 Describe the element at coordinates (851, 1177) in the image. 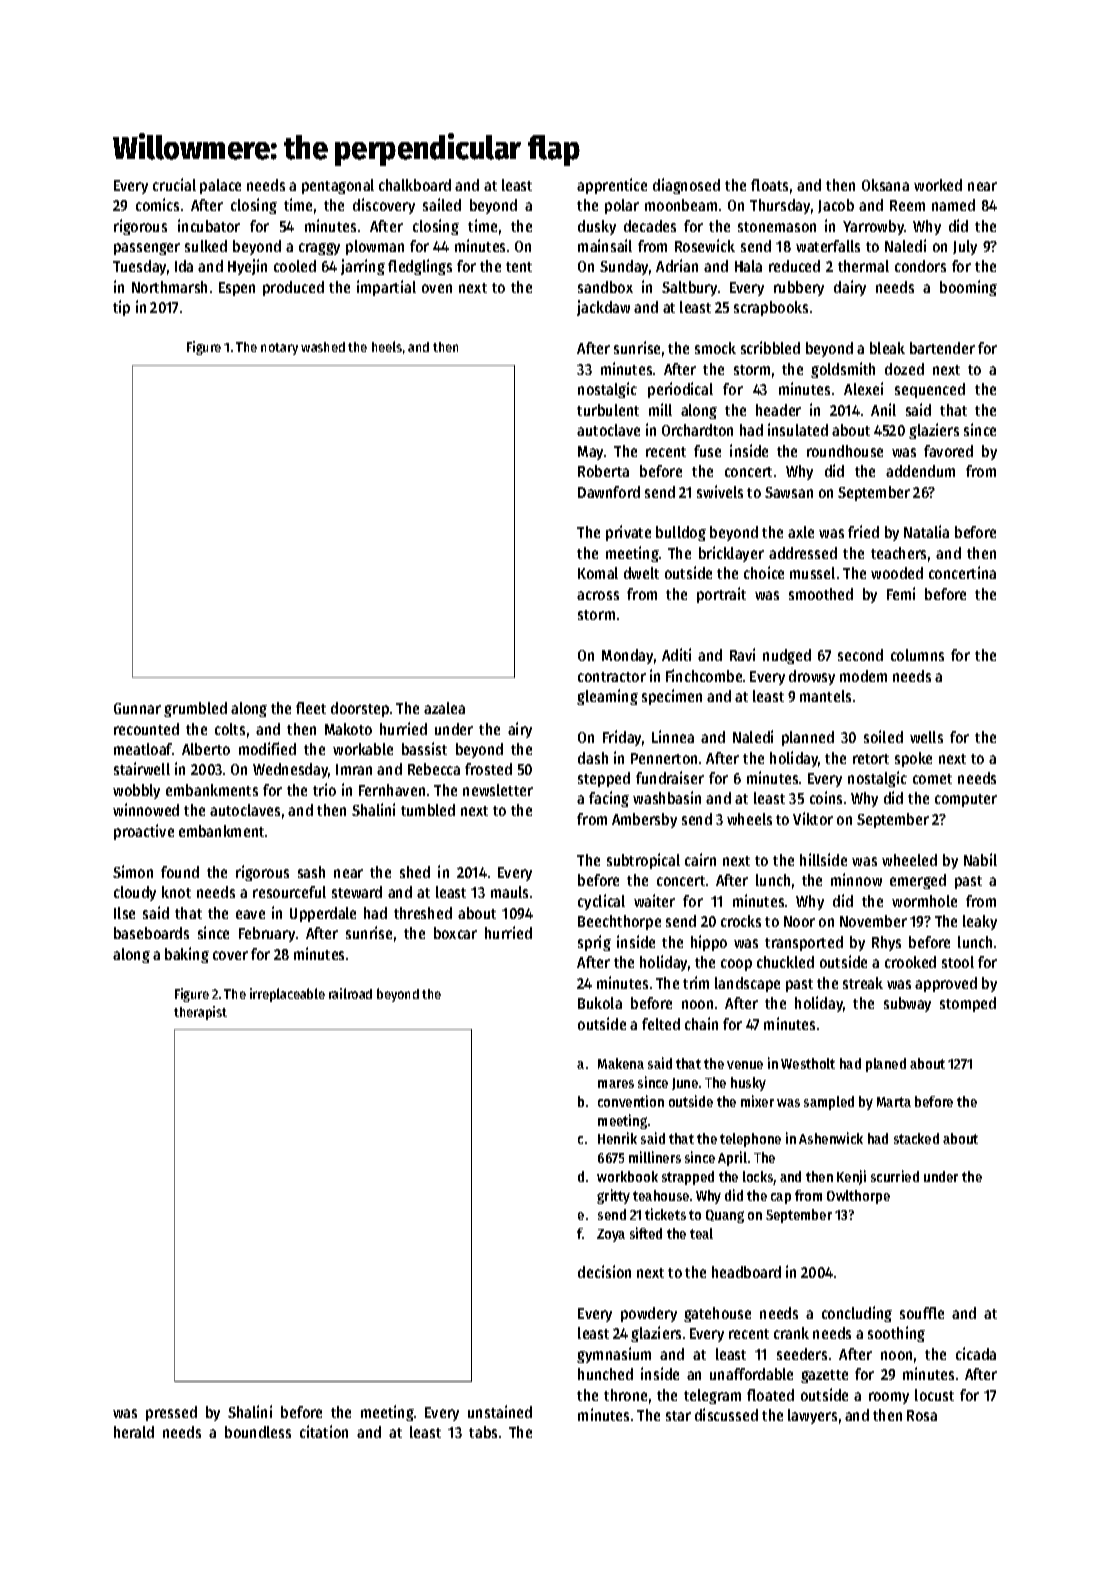

I see `Kenji` at that location.
